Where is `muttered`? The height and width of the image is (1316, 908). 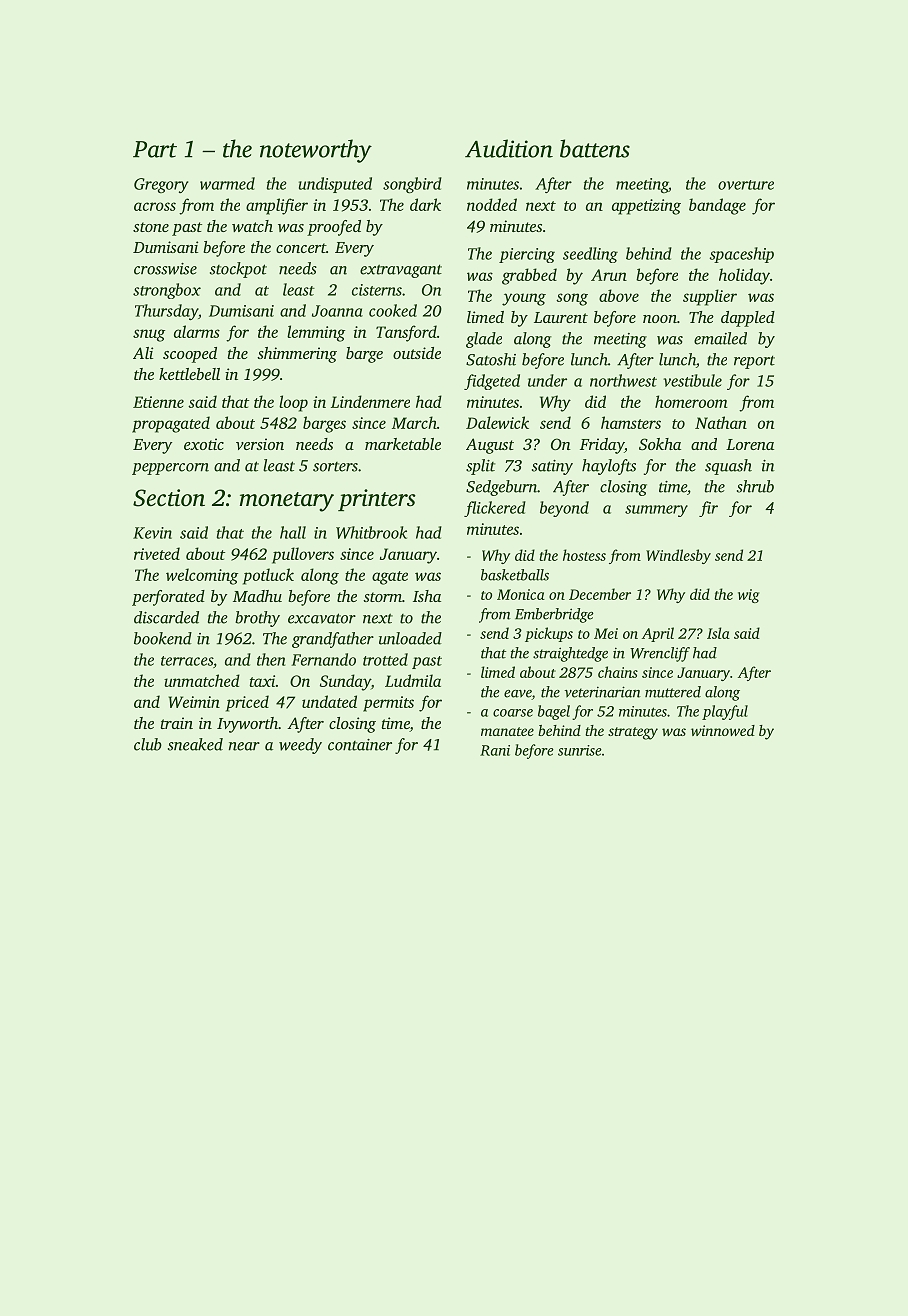
muttered is located at coordinates (673, 692).
